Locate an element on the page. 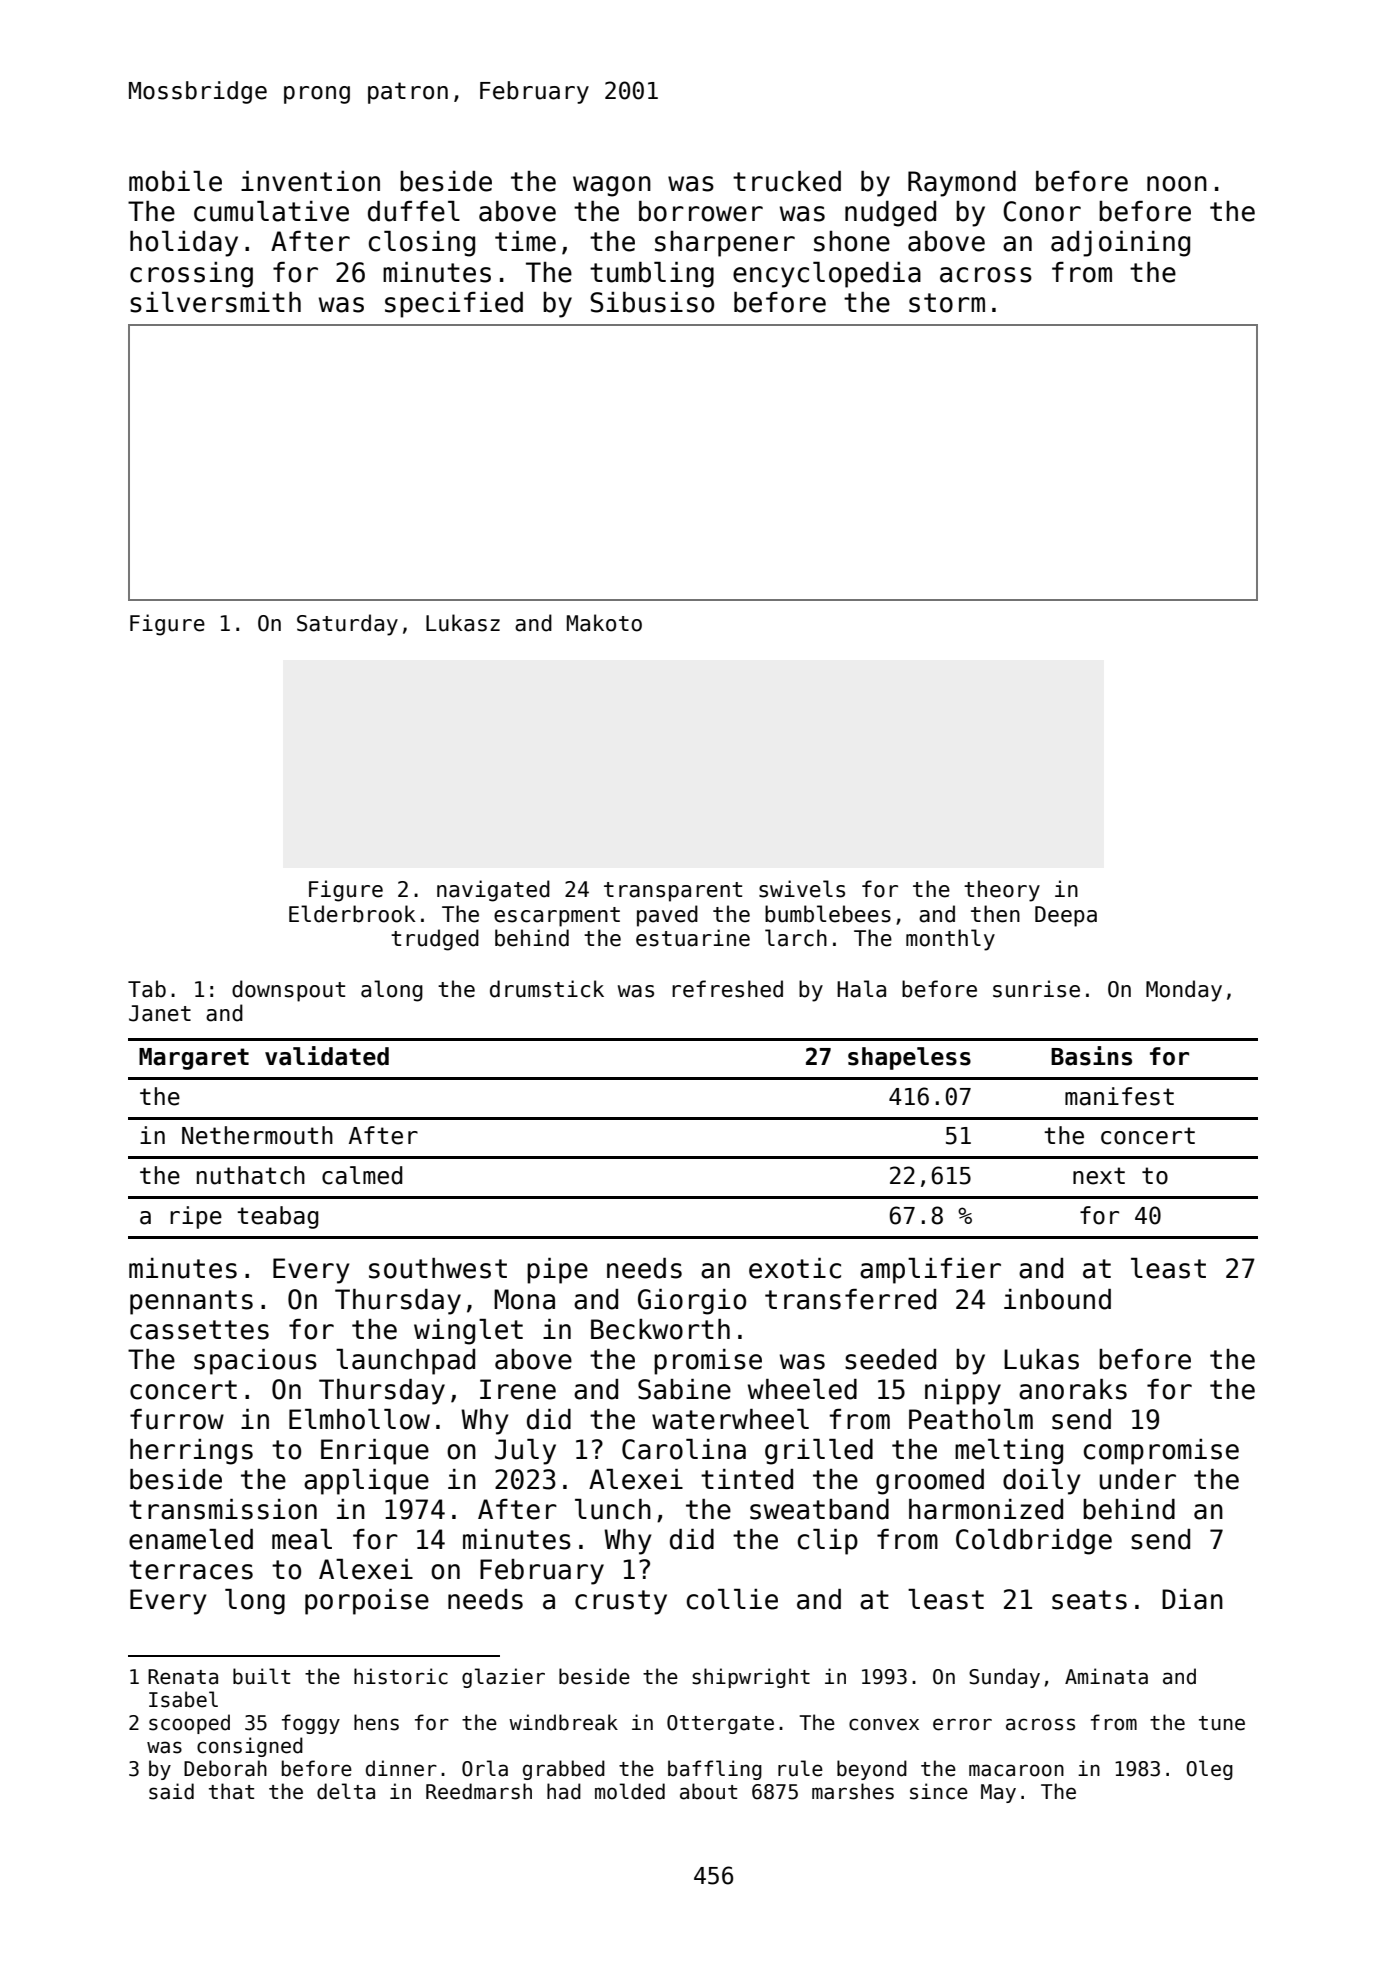  Saturday is located at coordinates (347, 625).
